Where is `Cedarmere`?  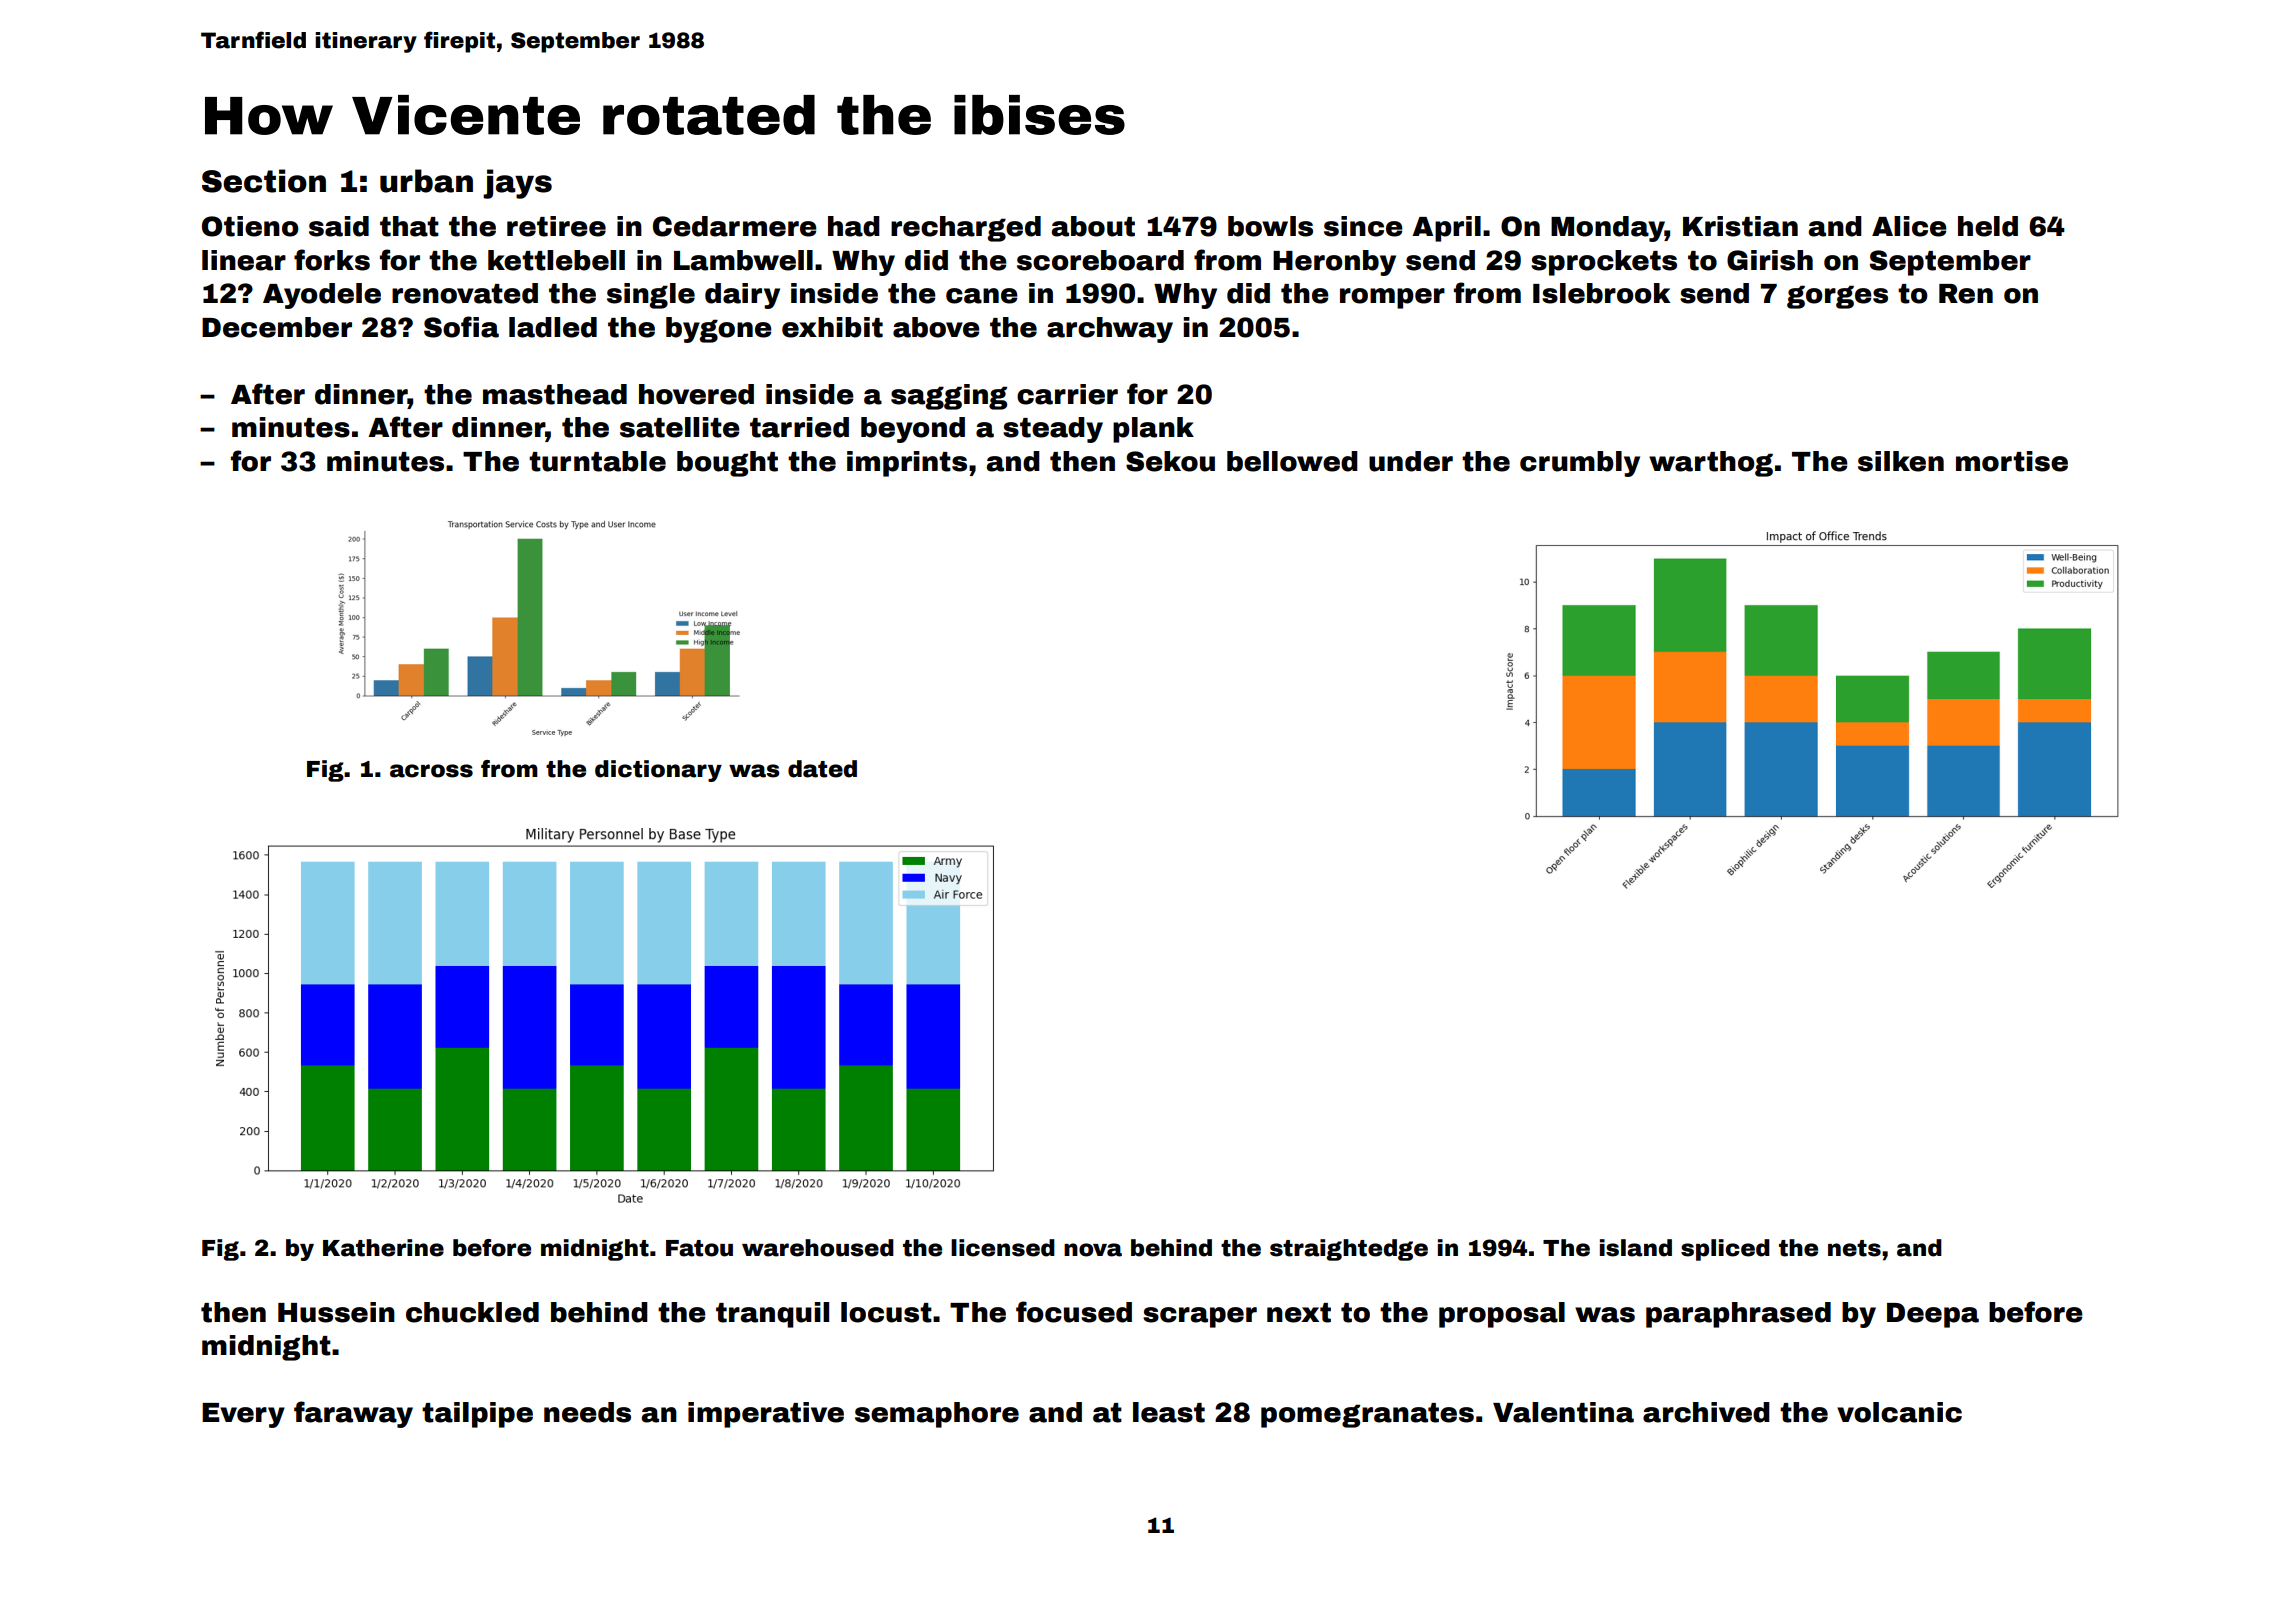 Cedarmere is located at coordinates (735, 226).
